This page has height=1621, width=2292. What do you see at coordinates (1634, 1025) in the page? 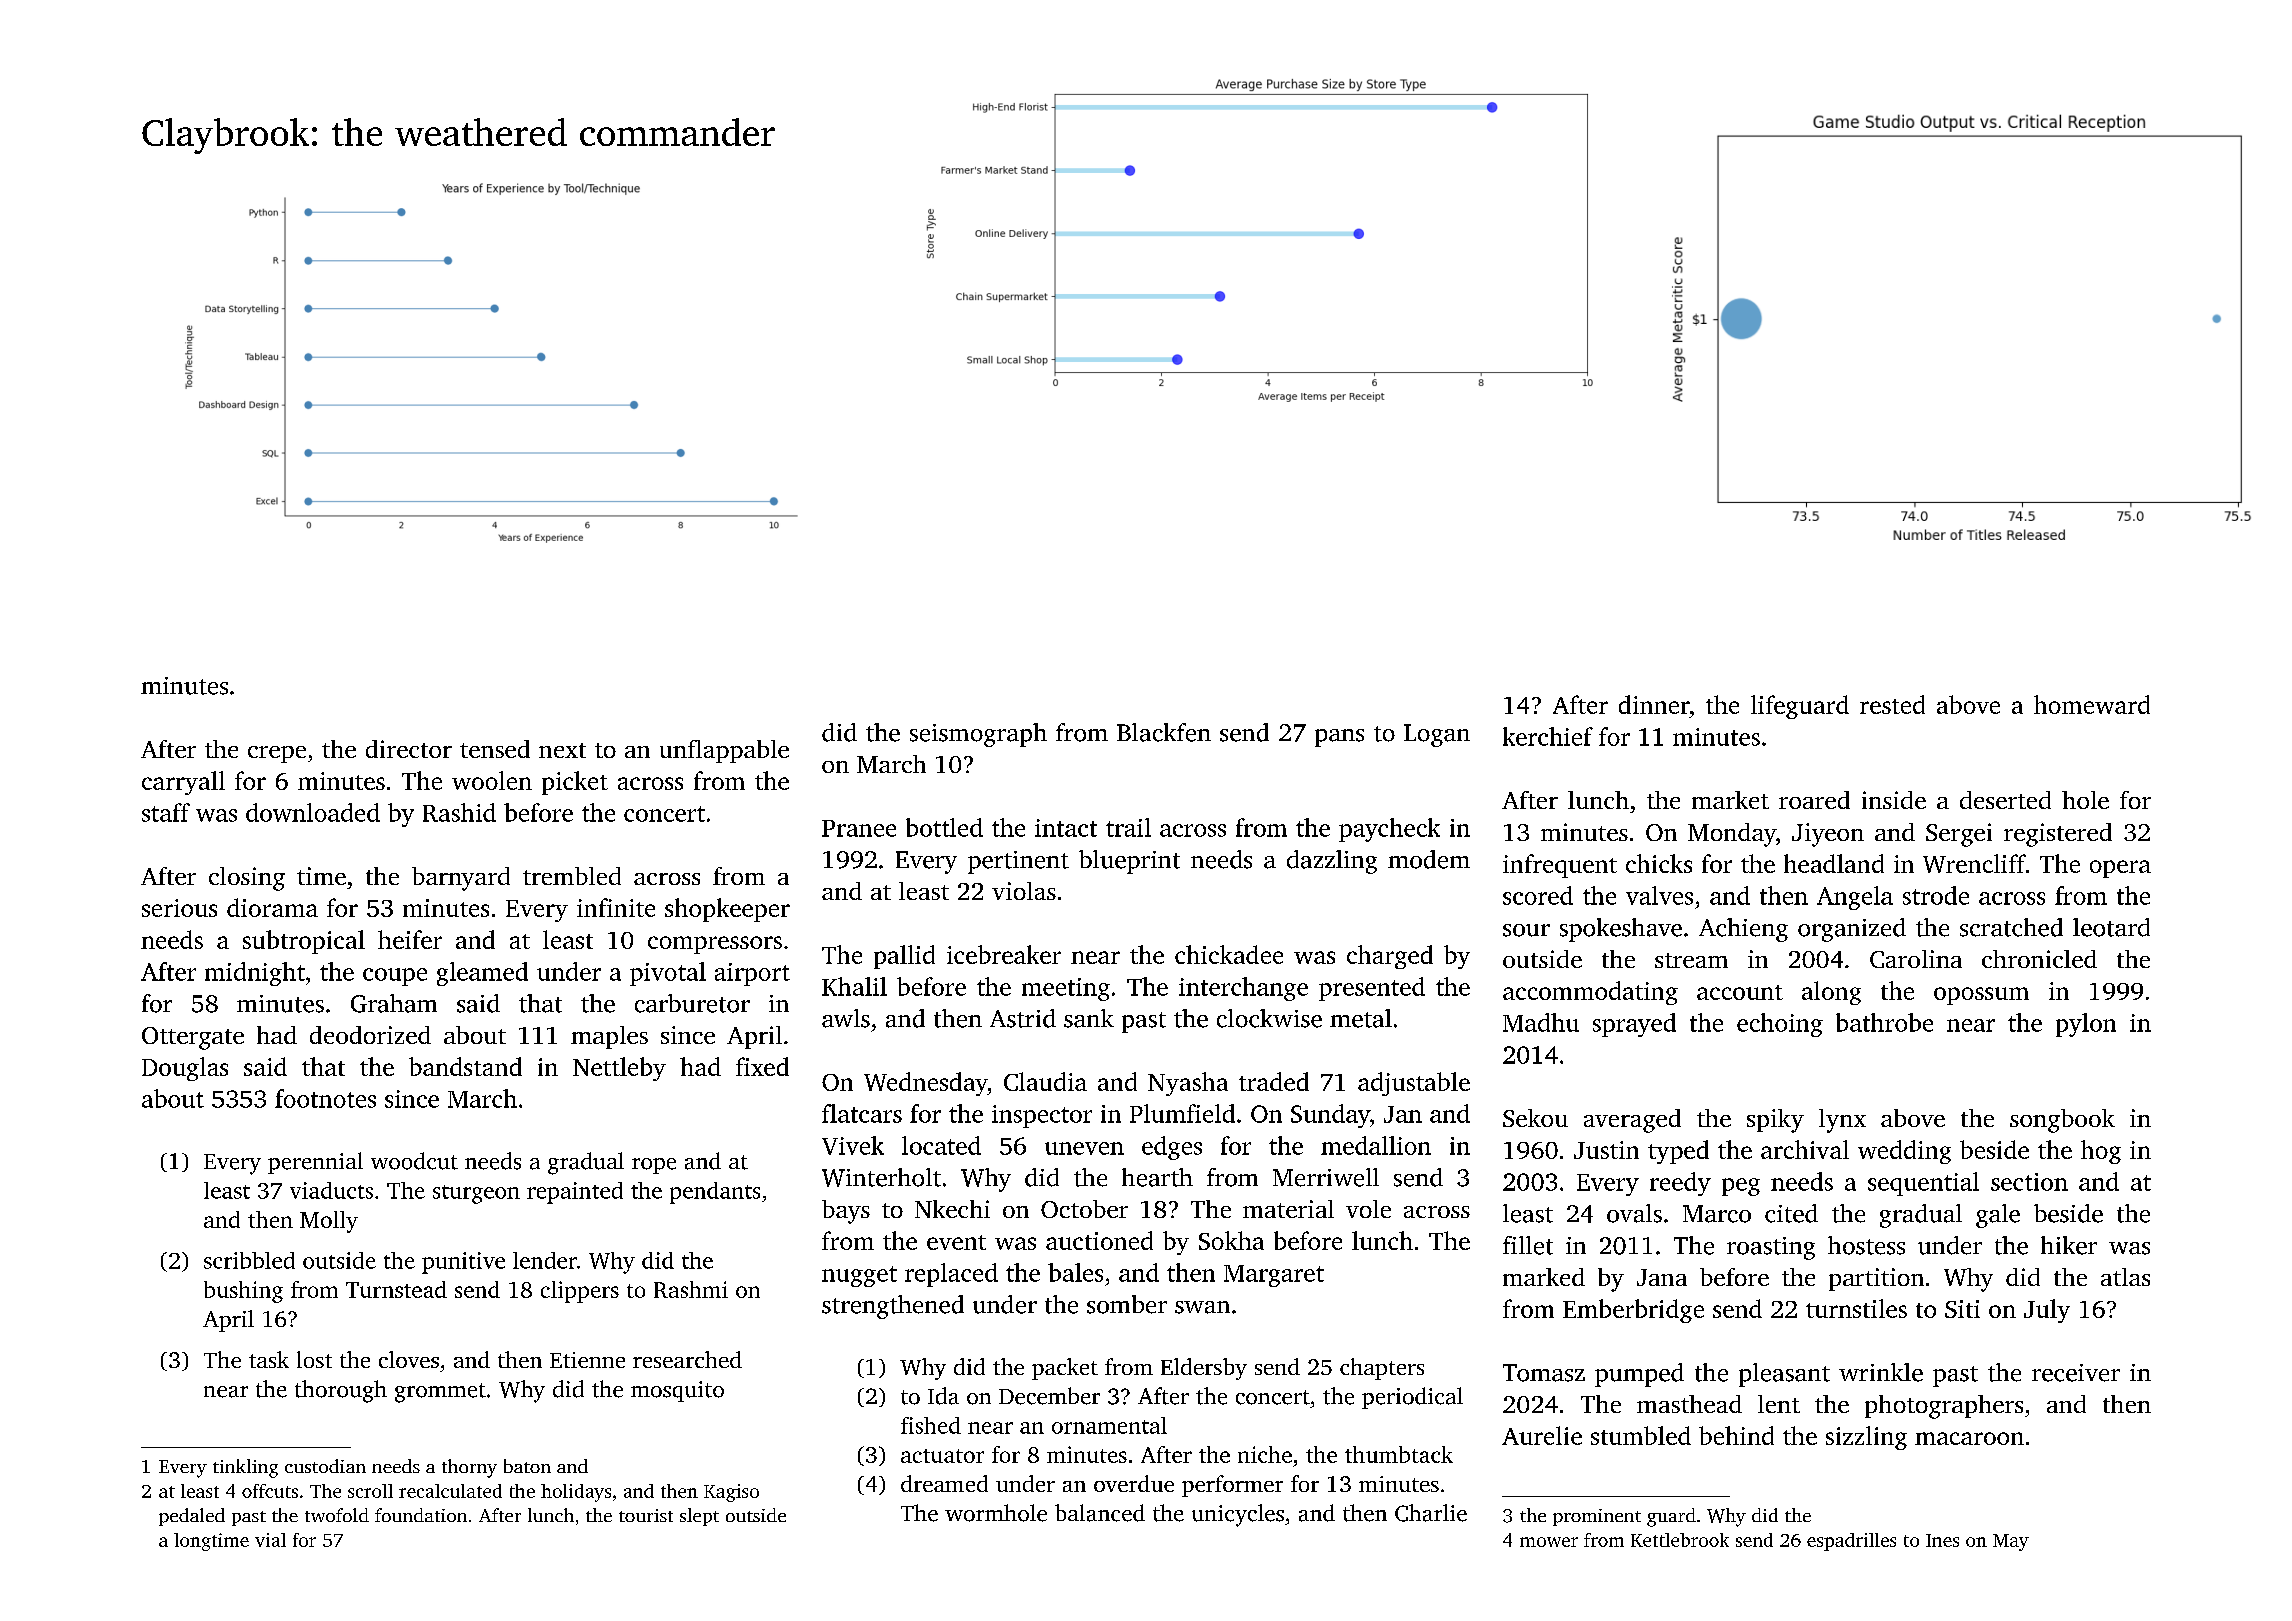
I see `sprayed` at bounding box center [1634, 1025].
